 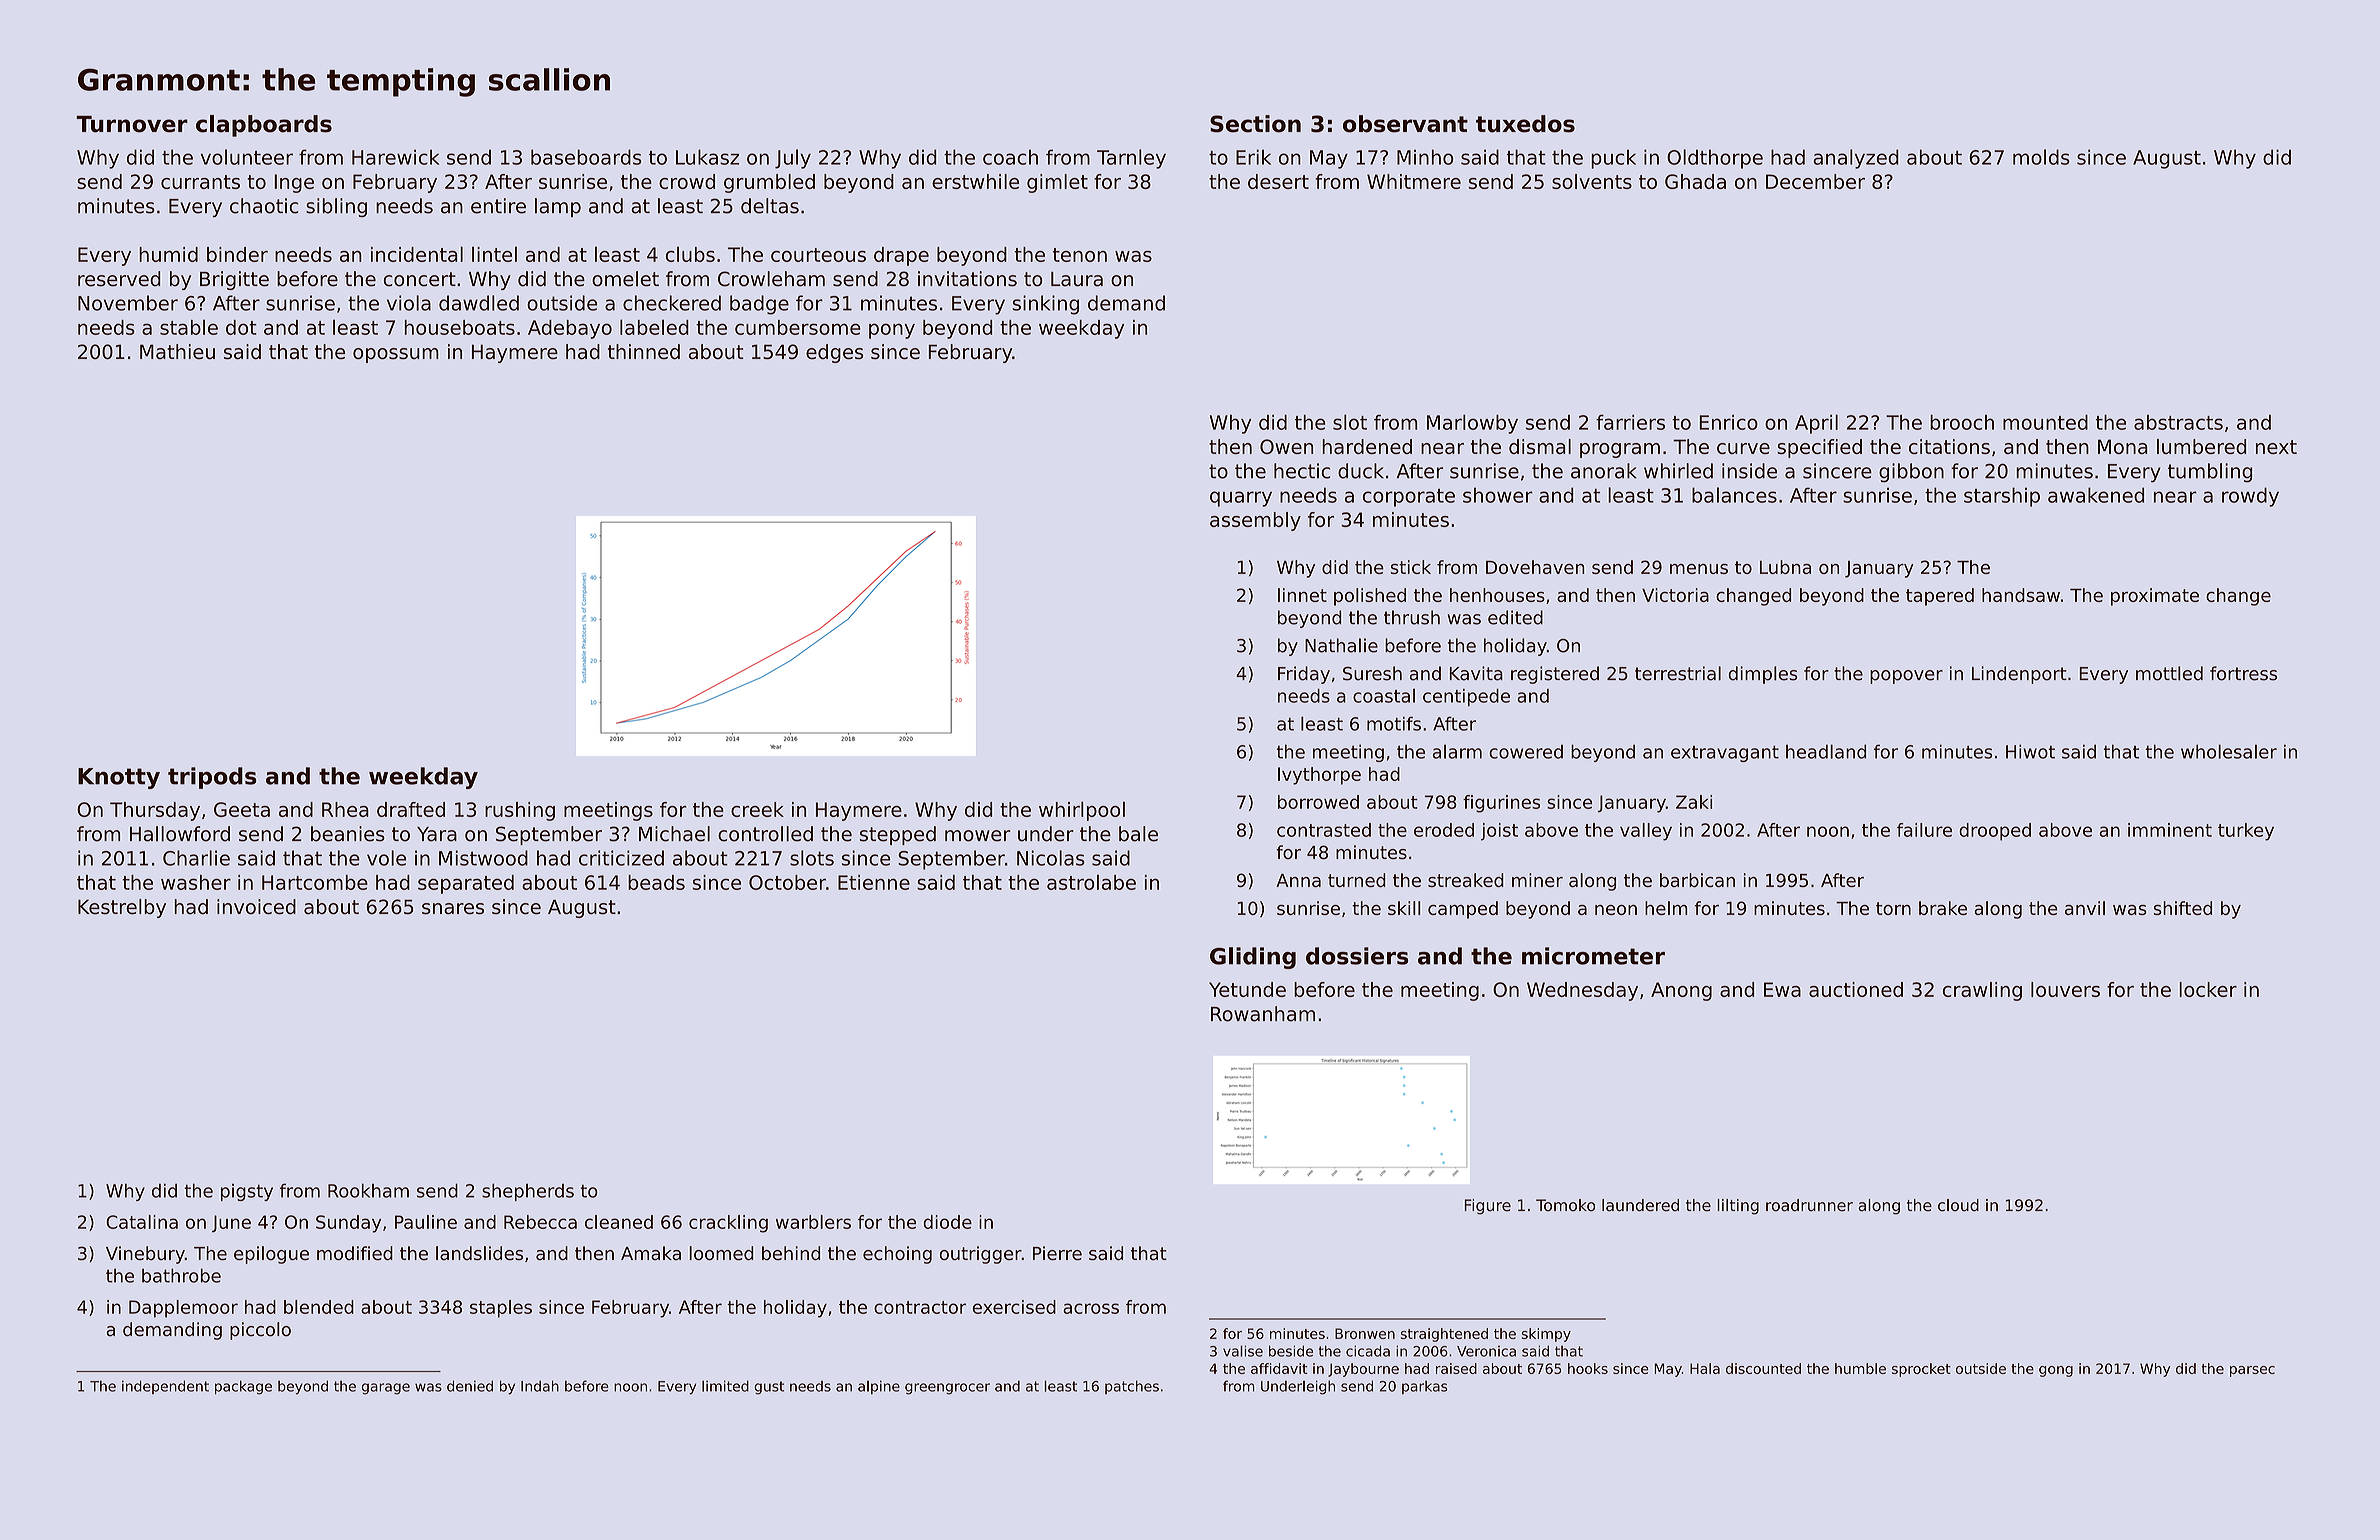 What do you see at coordinates (247, 157) in the document?
I see `volunteer` at bounding box center [247, 157].
